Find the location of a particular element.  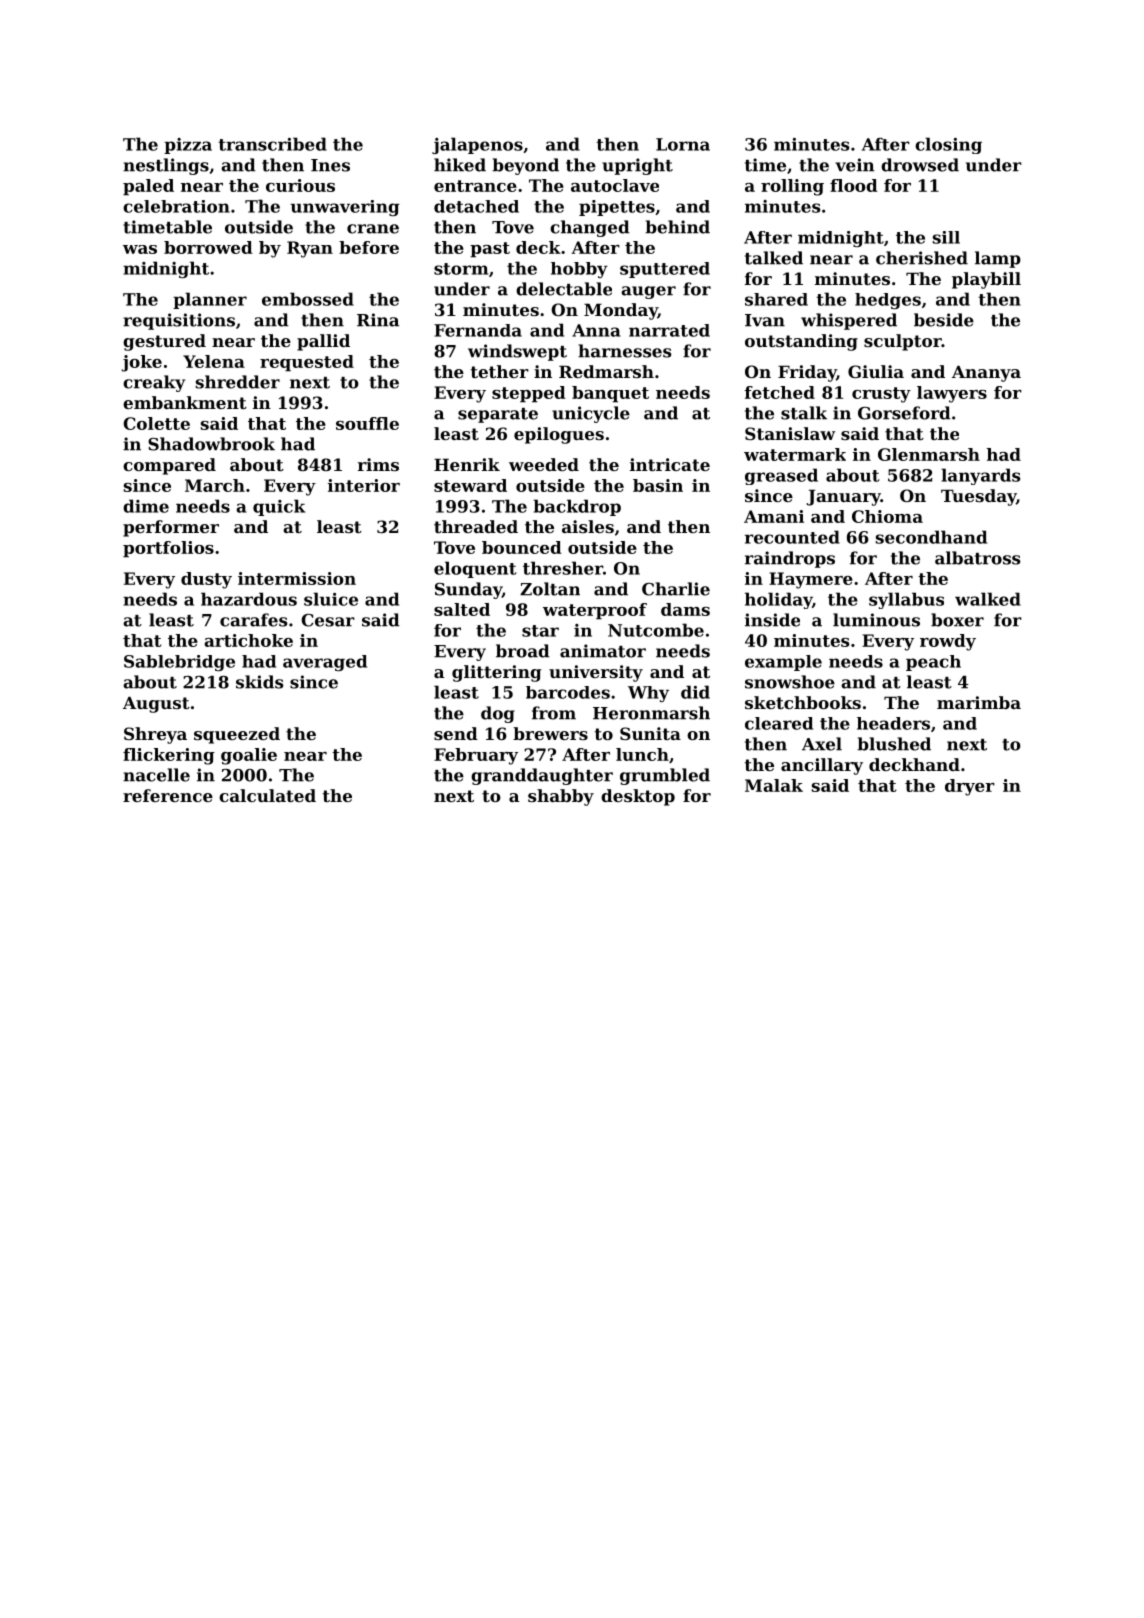

Ananya is located at coordinates (986, 373).
